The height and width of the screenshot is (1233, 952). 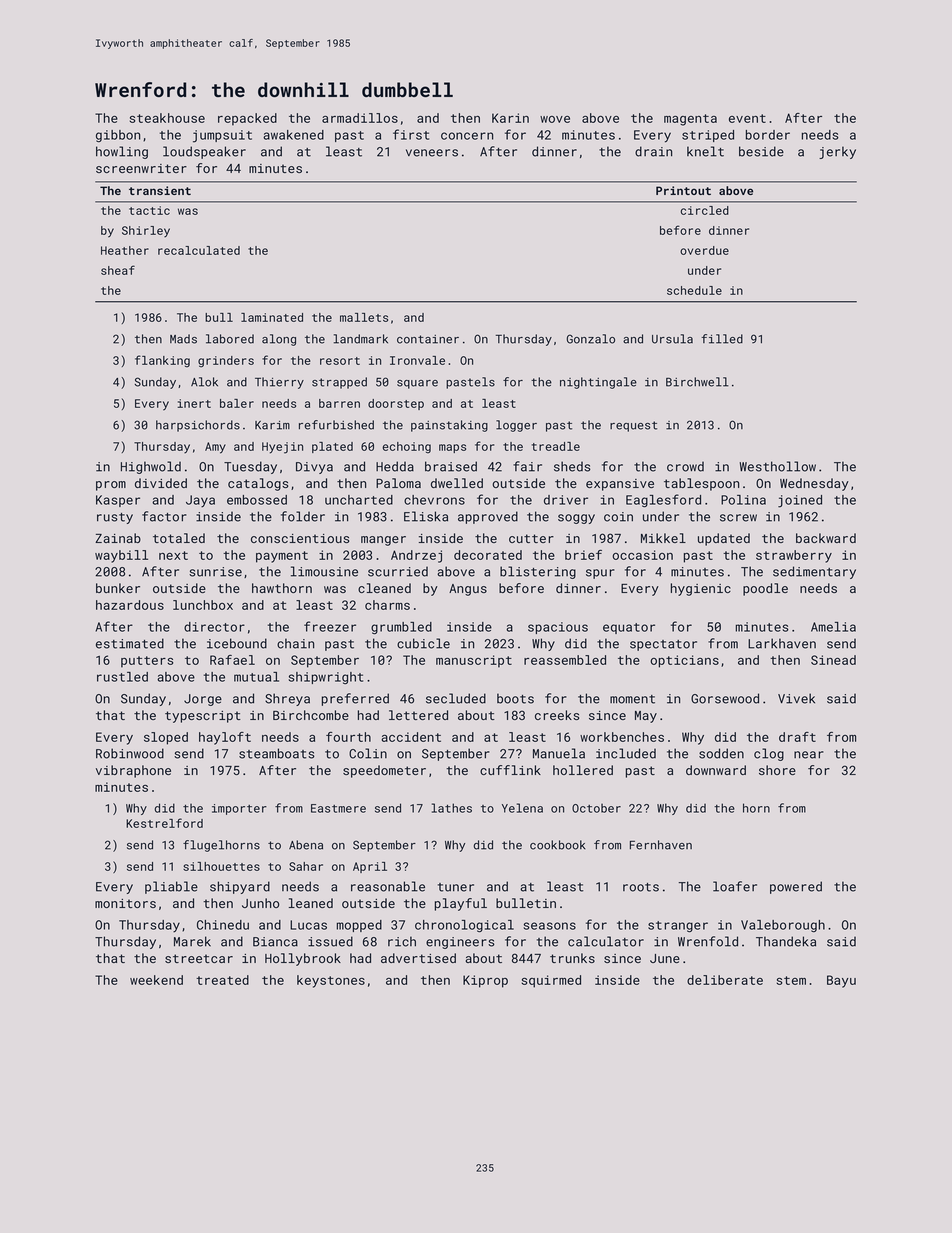 I want to click on Birchwell, so click(x=697, y=382).
